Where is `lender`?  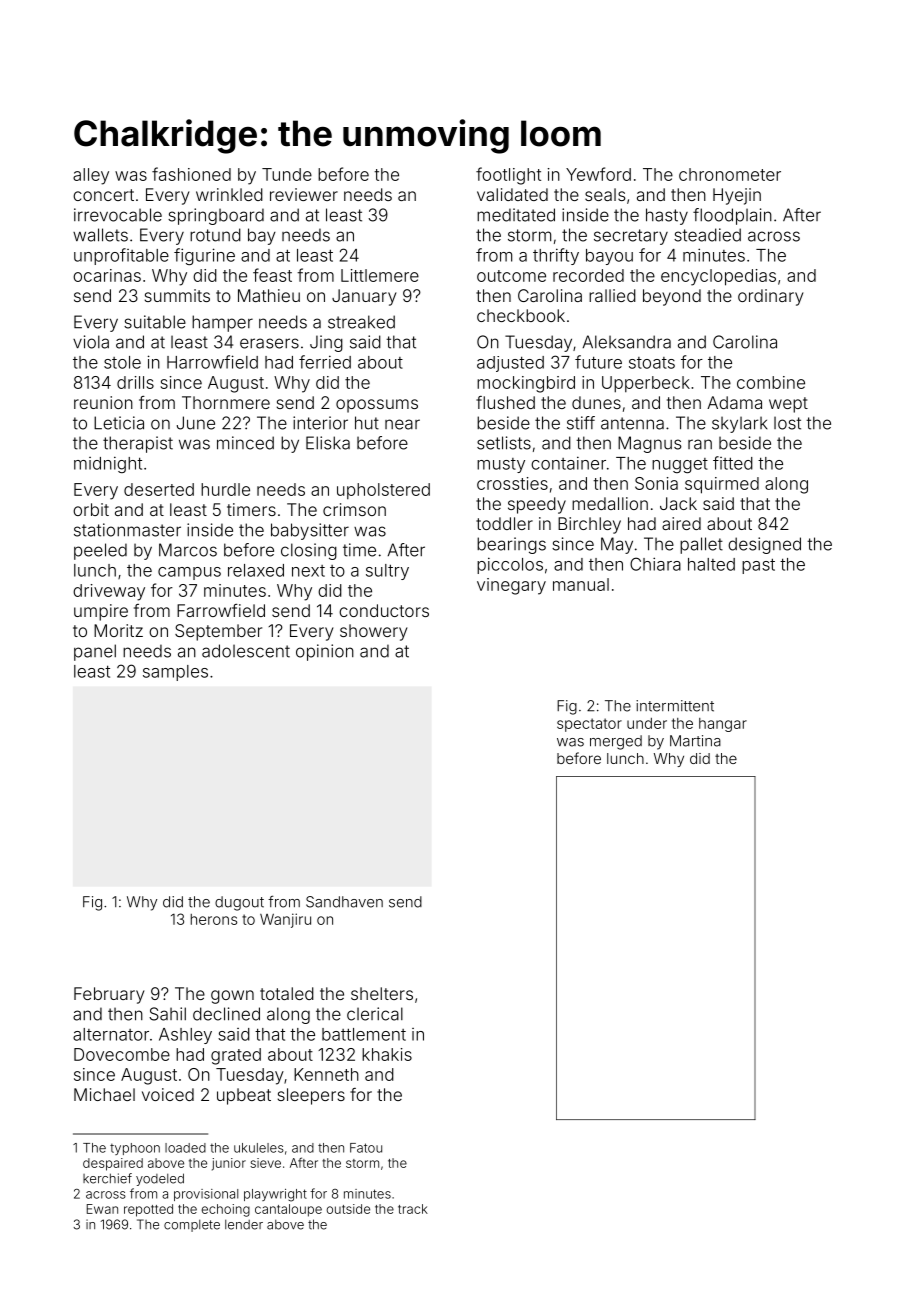 lender is located at coordinates (244, 1225).
